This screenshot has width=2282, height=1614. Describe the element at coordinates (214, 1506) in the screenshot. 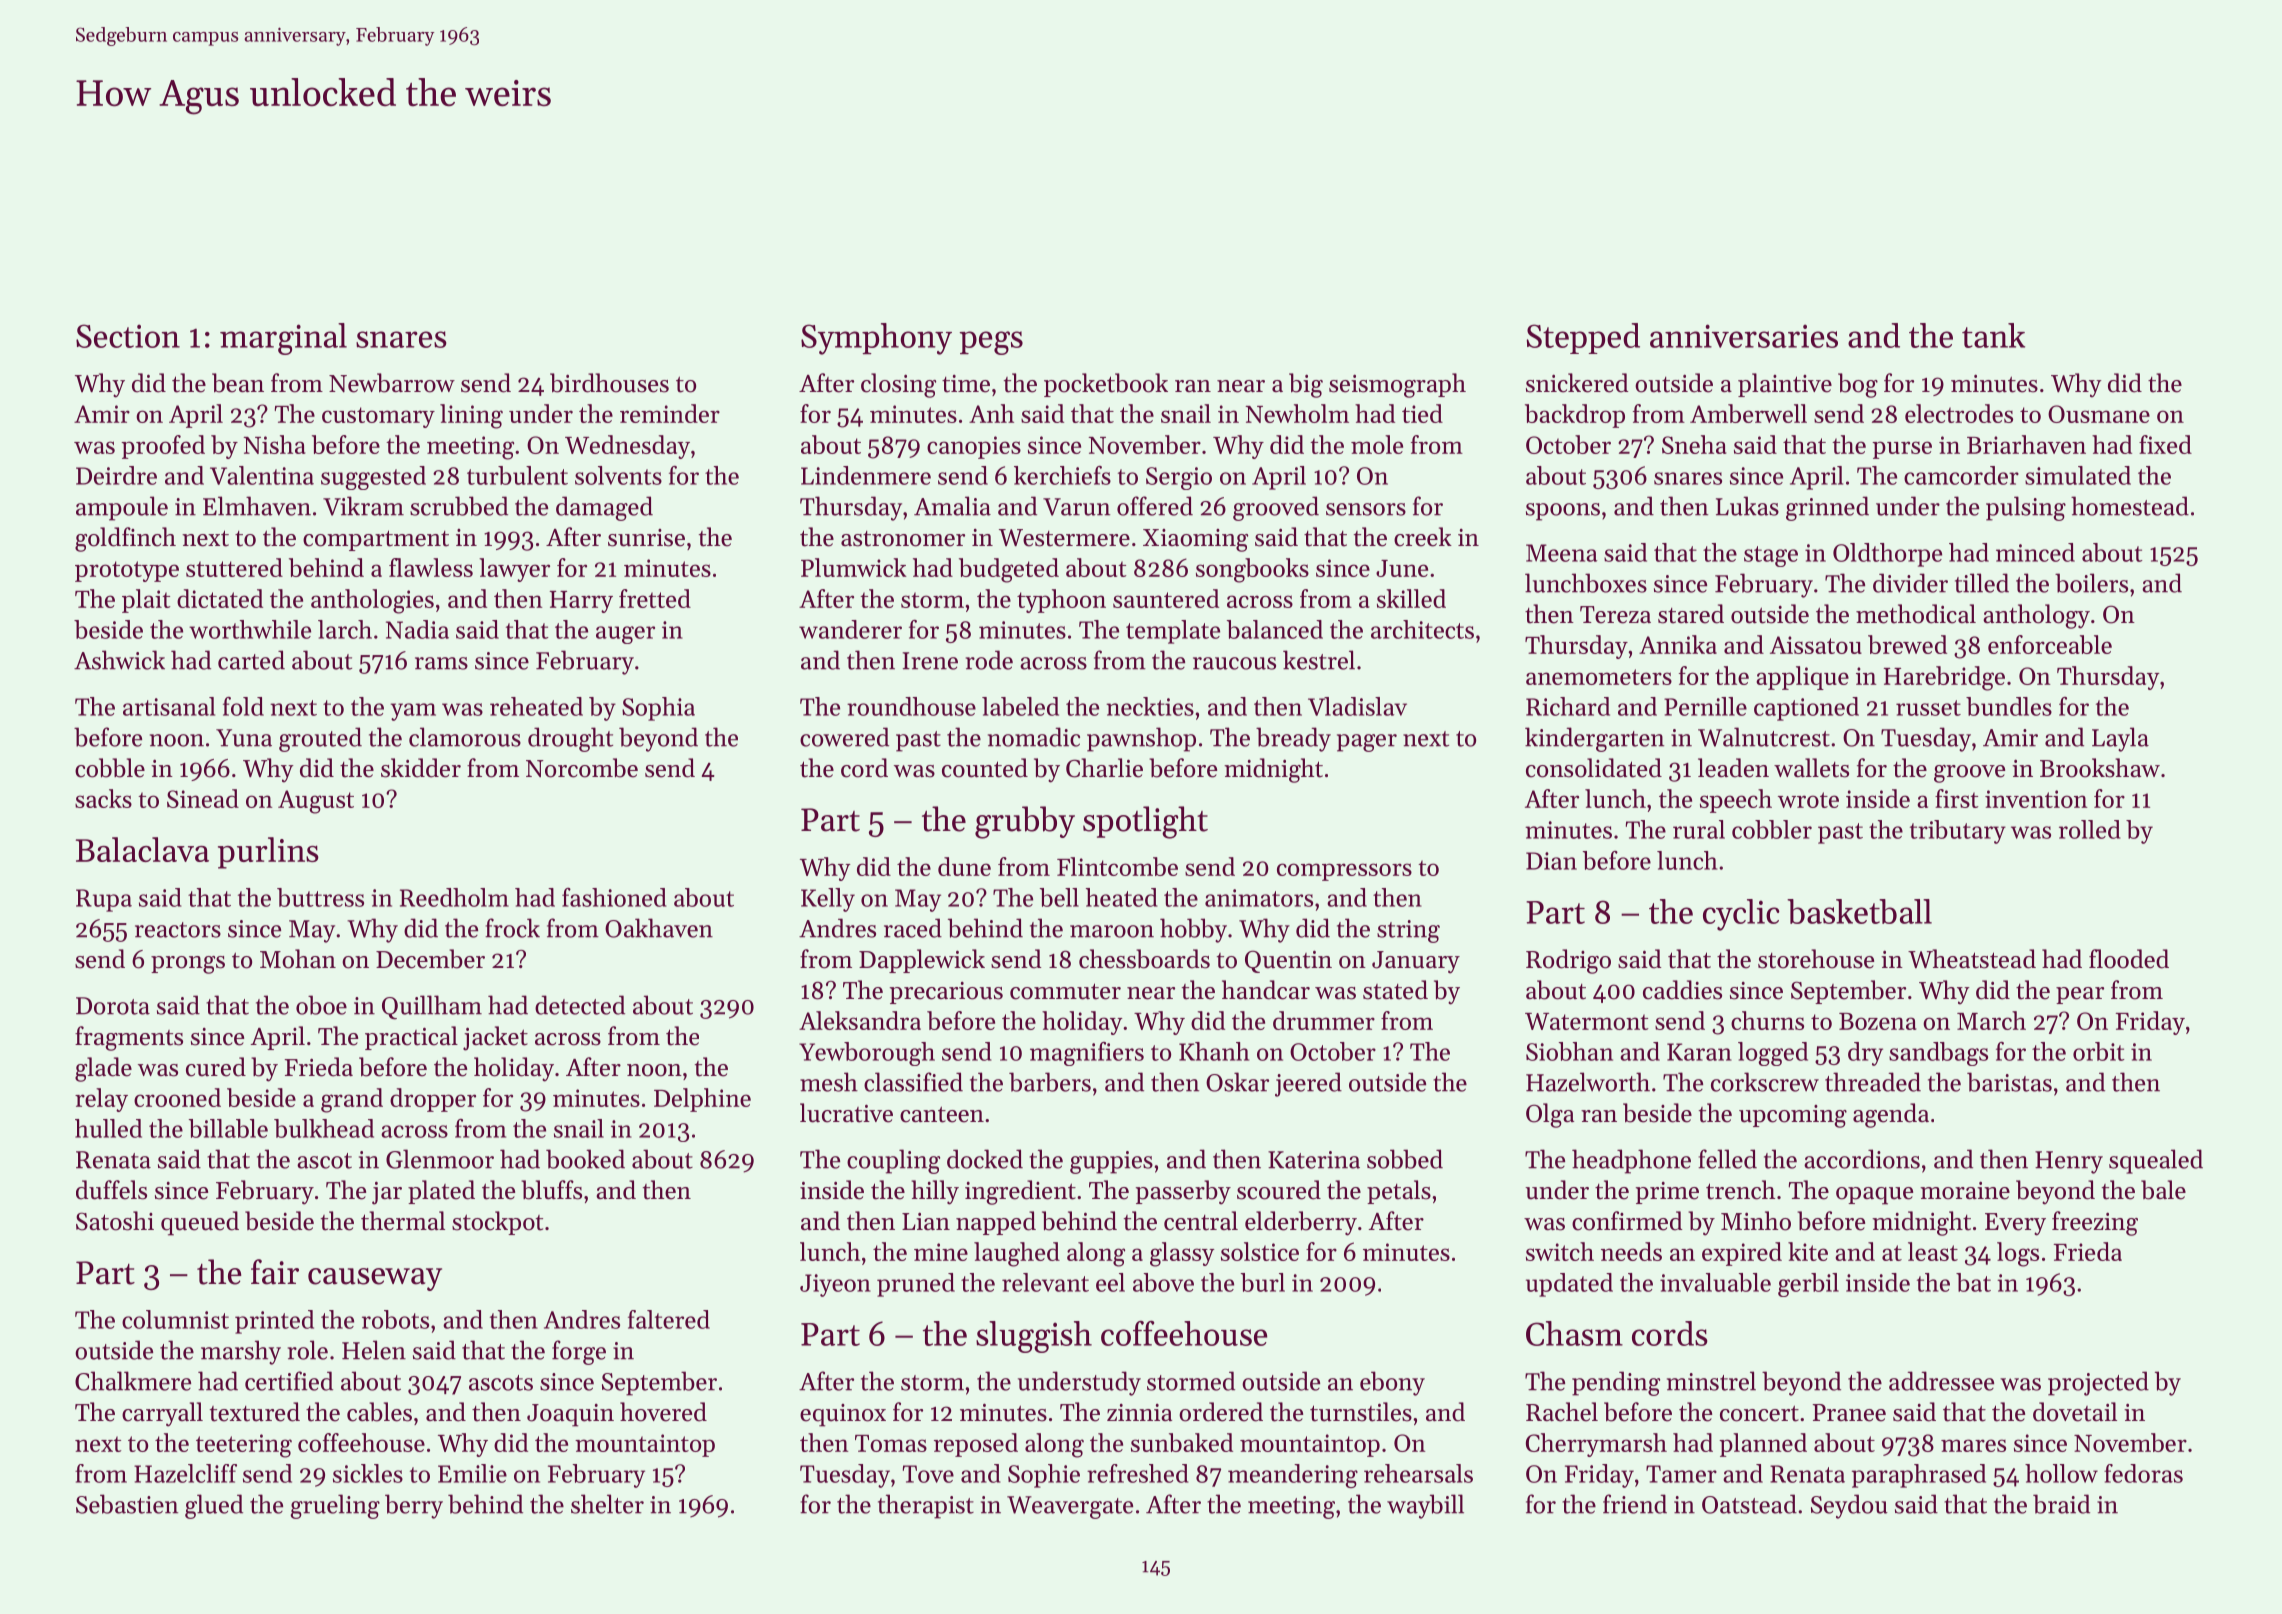

I see `glued` at that location.
